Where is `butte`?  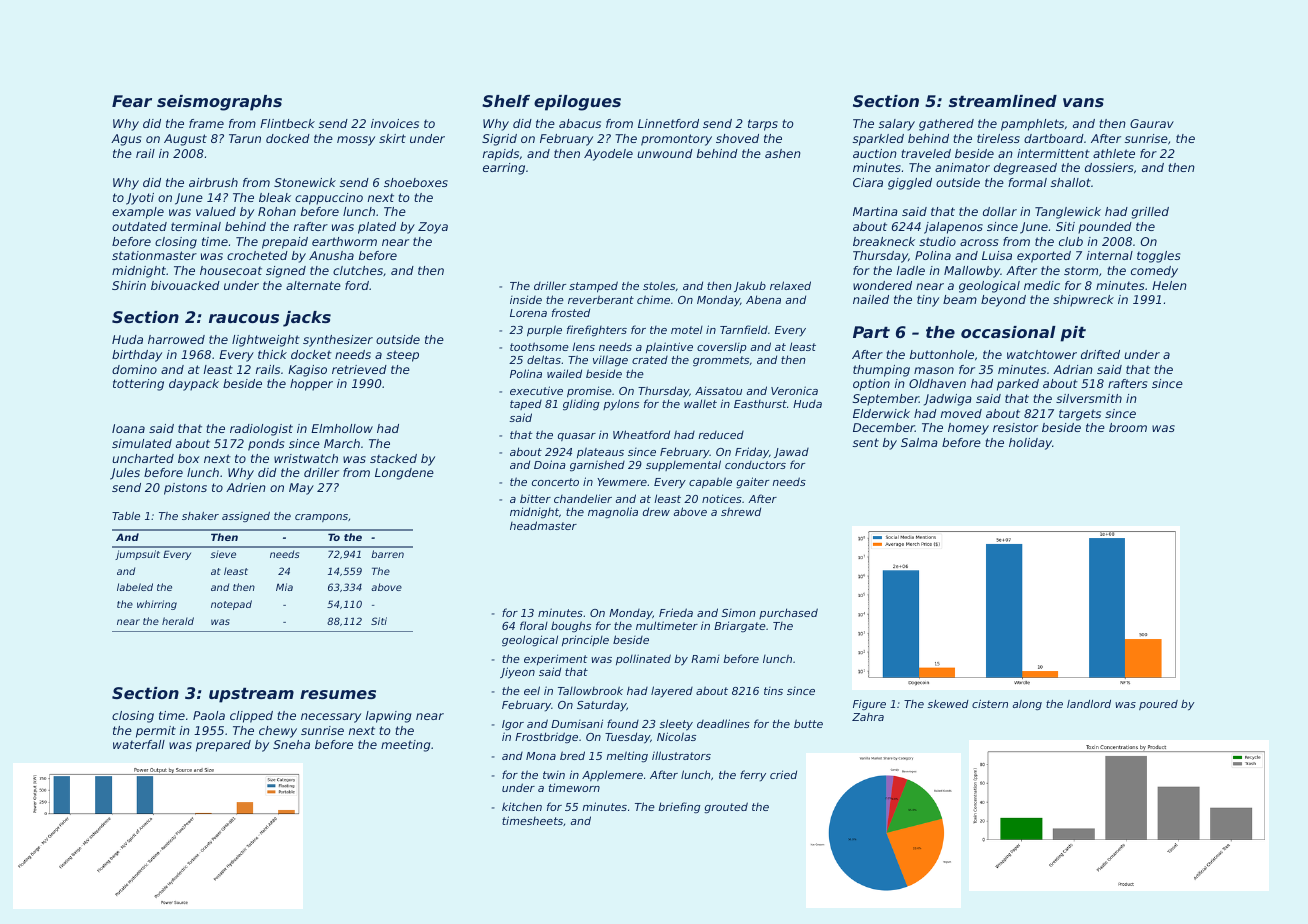 butte is located at coordinates (808, 723).
